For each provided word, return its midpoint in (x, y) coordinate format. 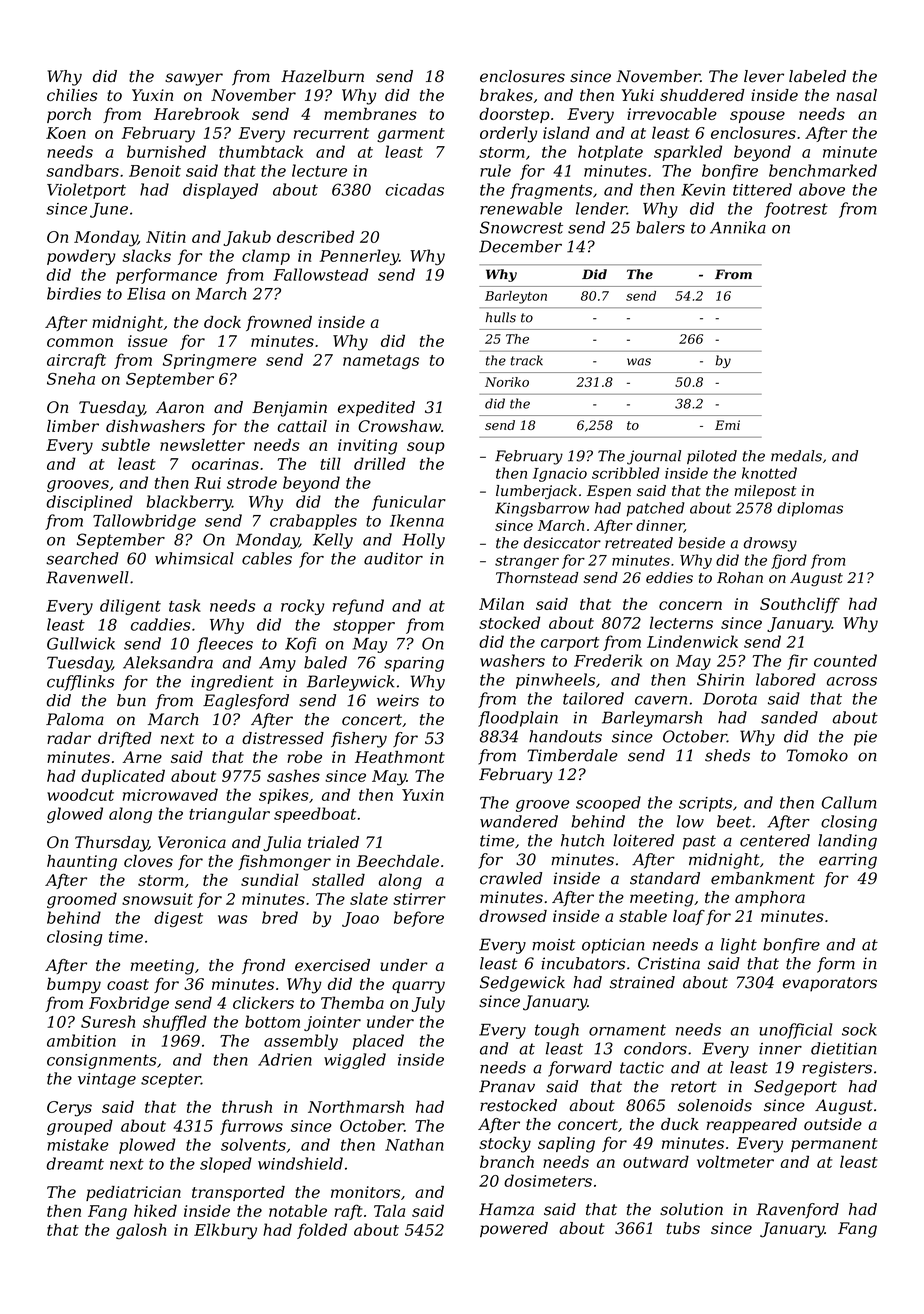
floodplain (518, 719)
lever (764, 76)
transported (238, 1193)
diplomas (810, 509)
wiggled (355, 1061)
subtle (125, 444)
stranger (527, 562)
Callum (849, 802)
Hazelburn (322, 76)
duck (680, 1124)
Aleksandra (168, 662)
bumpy (74, 986)
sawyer (194, 79)
